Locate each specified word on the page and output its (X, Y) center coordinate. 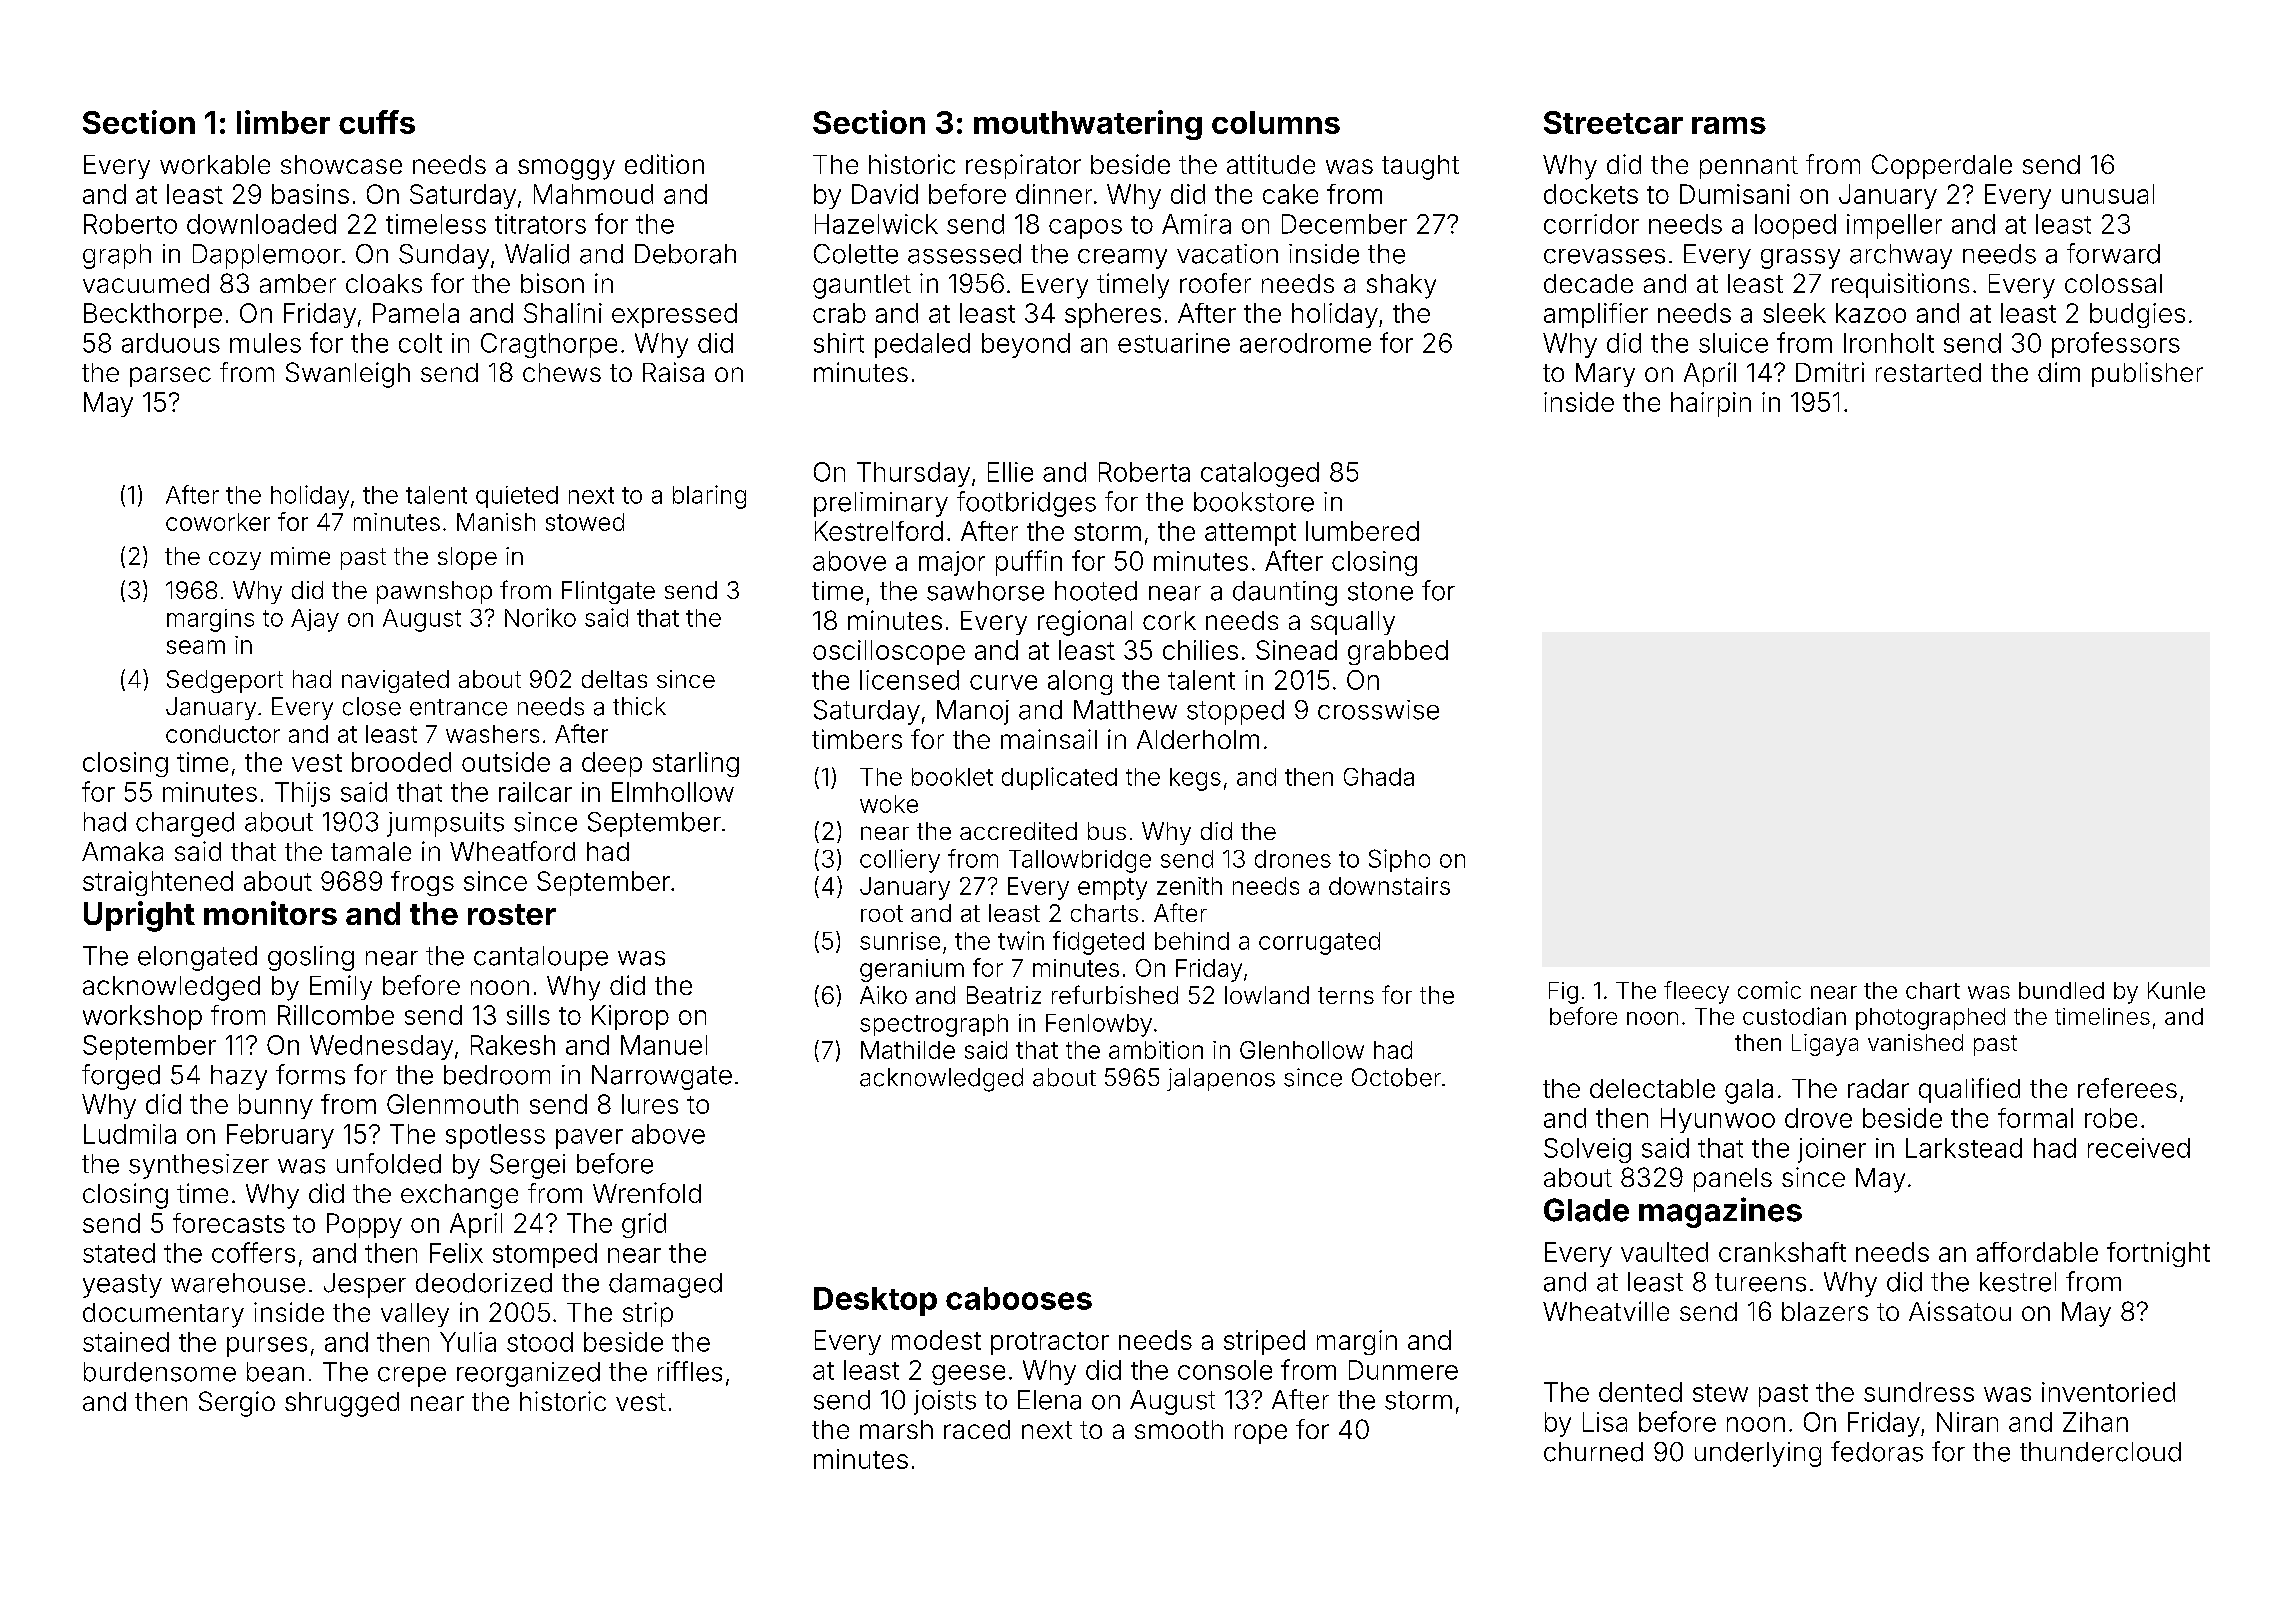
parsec (170, 377)
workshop (142, 1017)
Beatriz (1004, 995)
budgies (2137, 315)
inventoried (2108, 1392)
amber (298, 283)
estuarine (1174, 343)
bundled (2061, 990)
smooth (1179, 1429)
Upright (139, 916)
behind (1192, 941)
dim (2059, 372)
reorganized (528, 1374)
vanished (1915, 1042)
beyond (1026, 345)
